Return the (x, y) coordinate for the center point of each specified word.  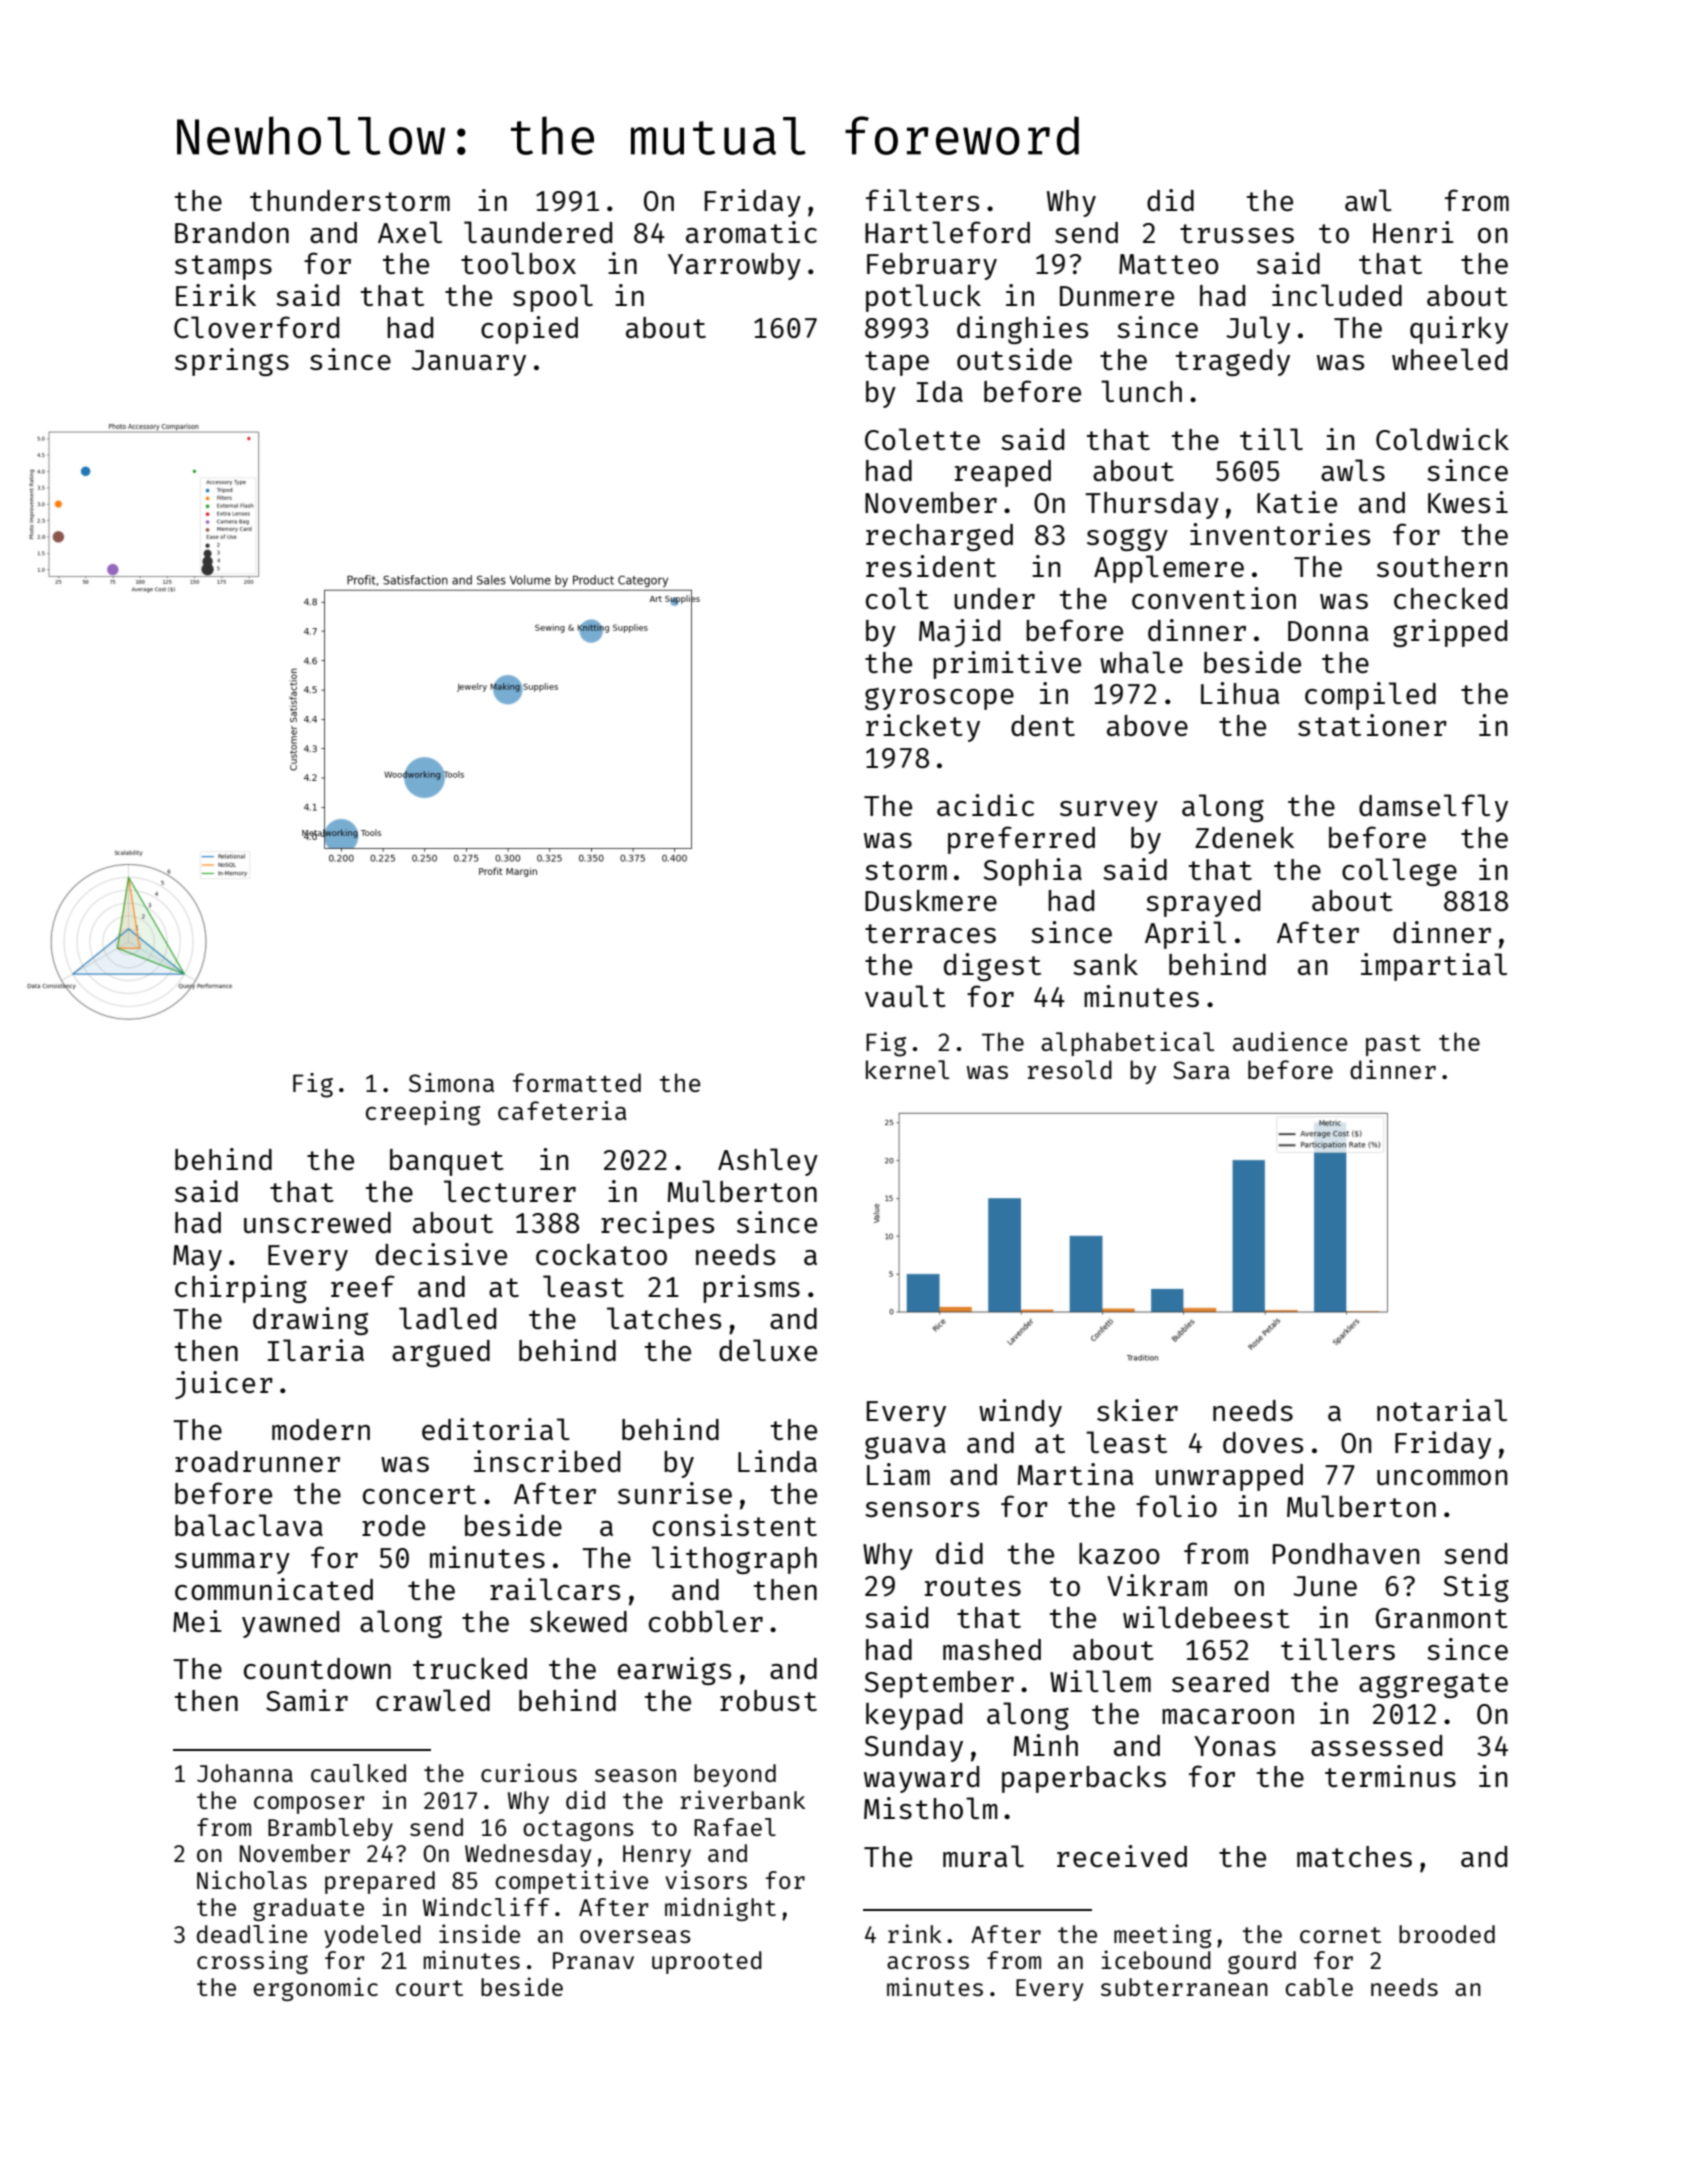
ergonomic (316, 1989)
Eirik (216, 295)
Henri (1413, 232)
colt (897, 598)
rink (915, 1933)
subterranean (1184, 1987)
